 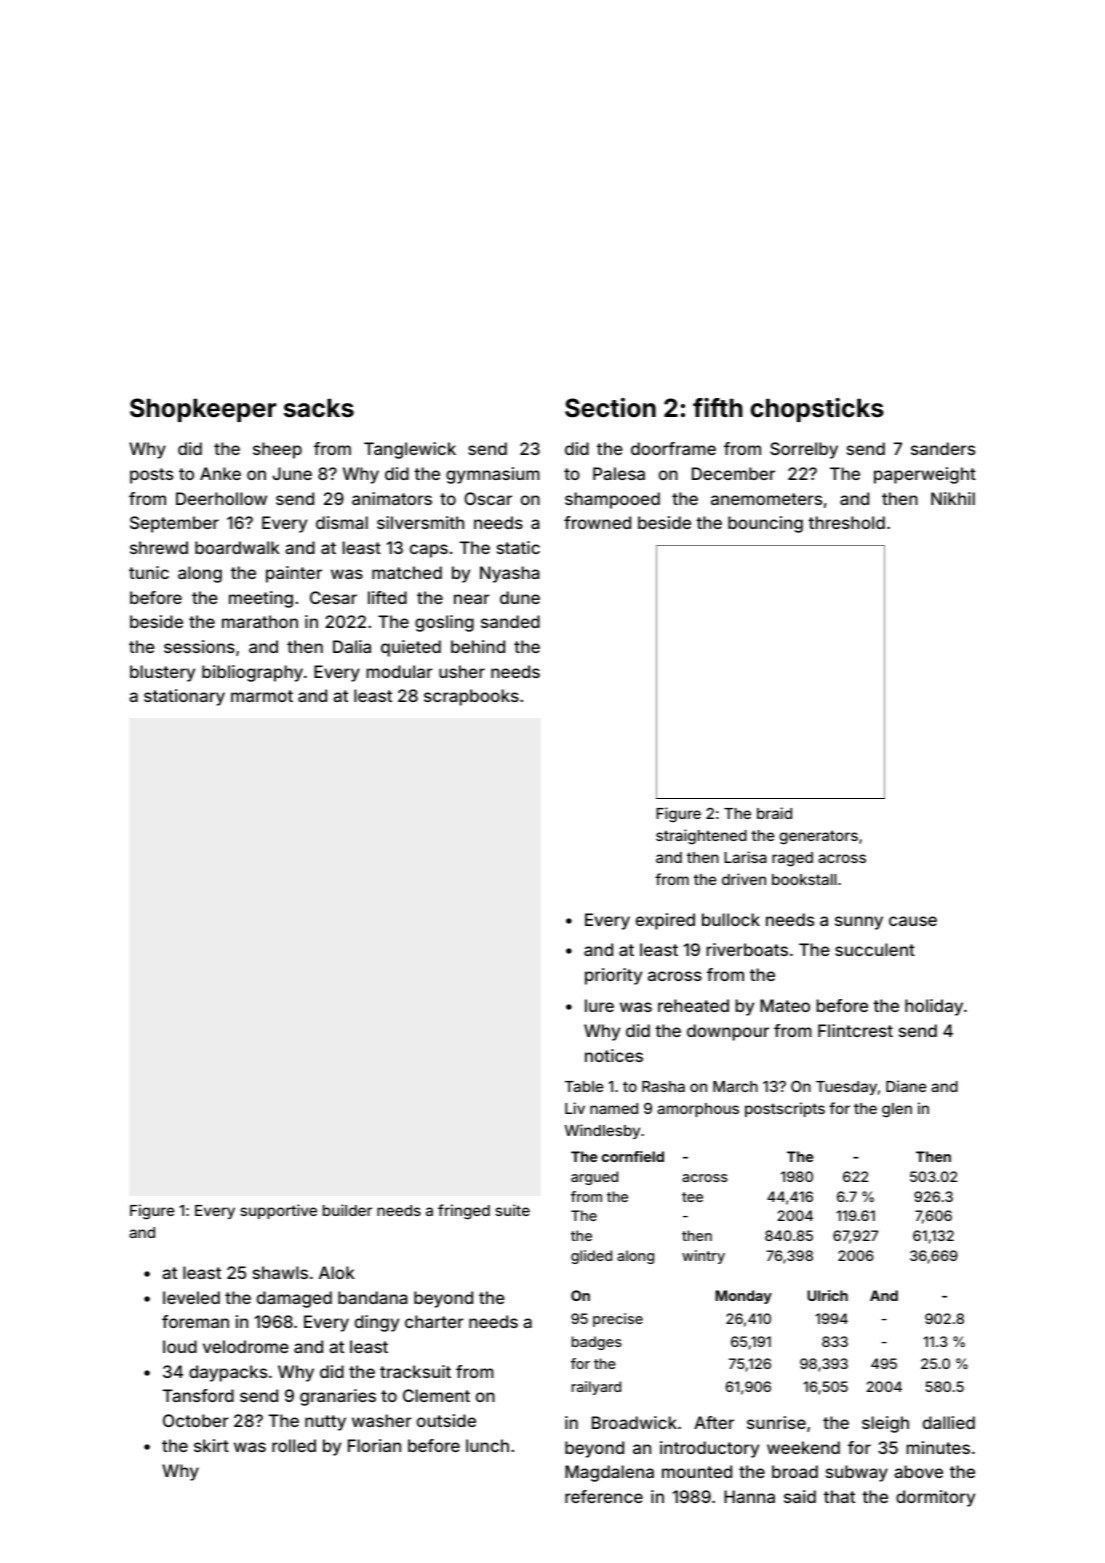 What do you see at coordinates (953, 498) in the image?
I see `Nikhil` at bounding box center [953, 498].
